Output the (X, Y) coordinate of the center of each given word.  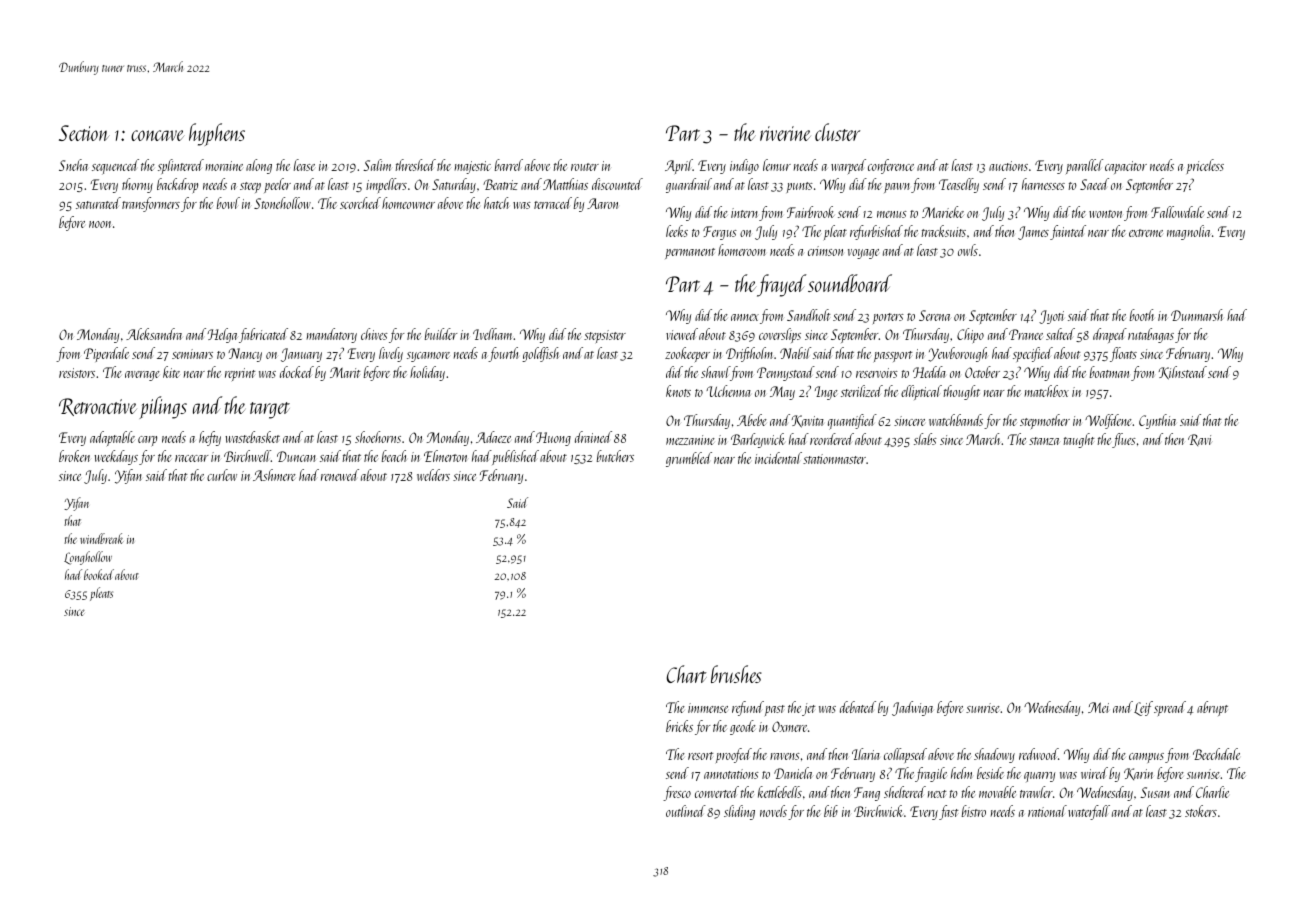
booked (99, 574)
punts (800, 187)
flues (1124, 440)
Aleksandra (154, 334)
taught (1078, 440)
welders (433, 475)
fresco (677, 793)
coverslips (780, 335)
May (782, 393)
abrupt (1212, 708)
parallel (1084, 166)
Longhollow (88, 558)
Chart (687, 674)
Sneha (73, 165)
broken (74, 456)
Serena (935, 315)
